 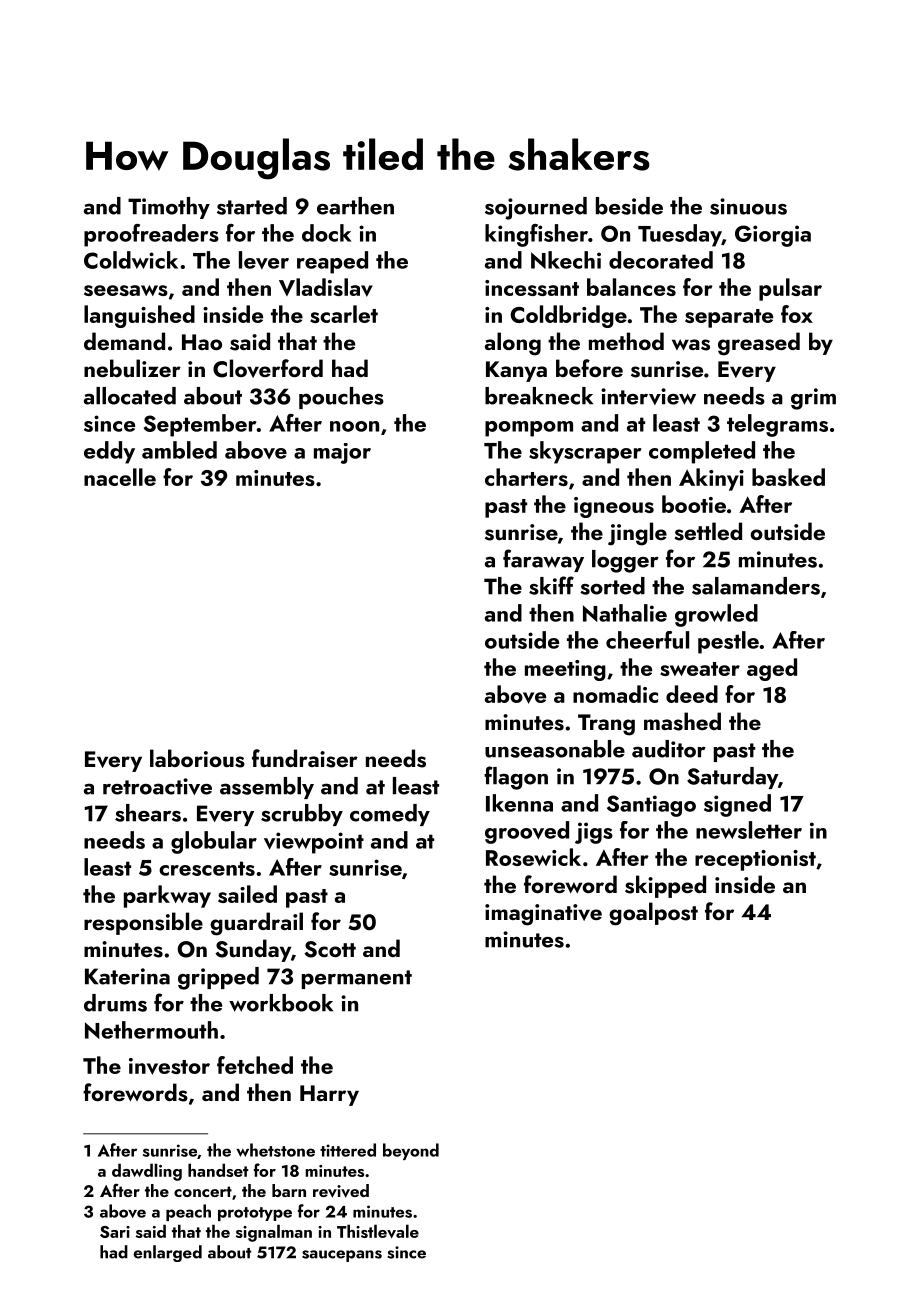 I want to click on enlarged, so click(x=168, y=1253).
